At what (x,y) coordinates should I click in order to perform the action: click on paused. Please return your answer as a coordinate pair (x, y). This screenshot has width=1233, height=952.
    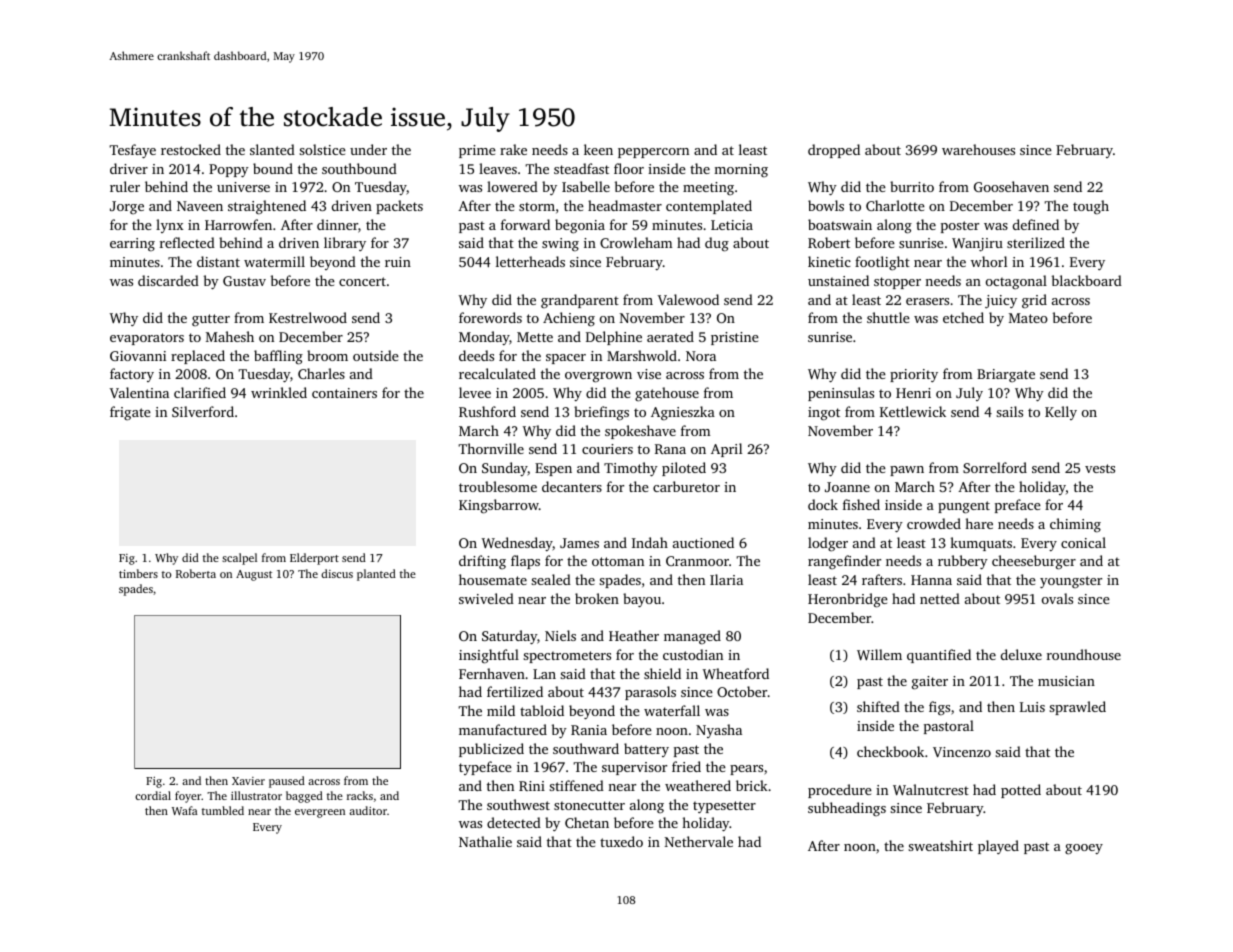
    Looking at the image, I should click on (287, 782).
